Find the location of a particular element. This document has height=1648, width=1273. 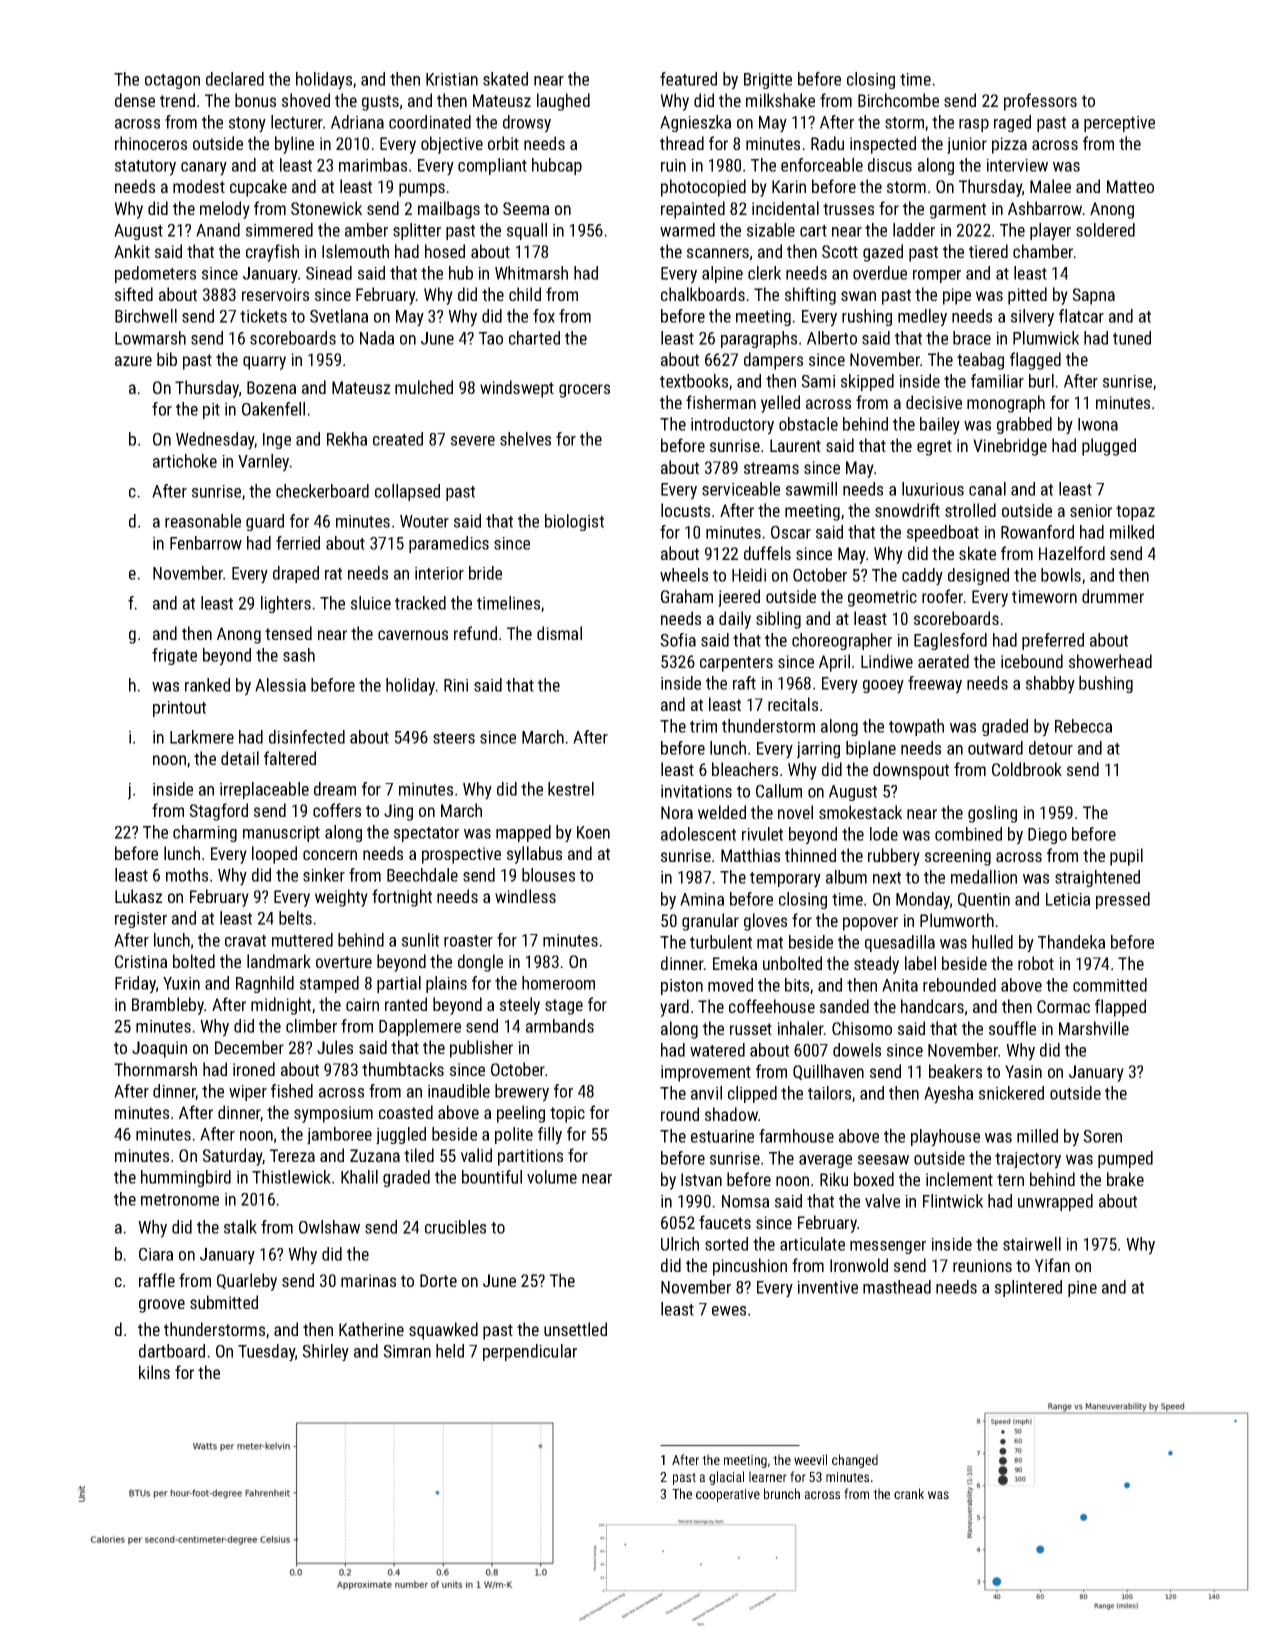

silvery is located at coordinates (1032, 318).
